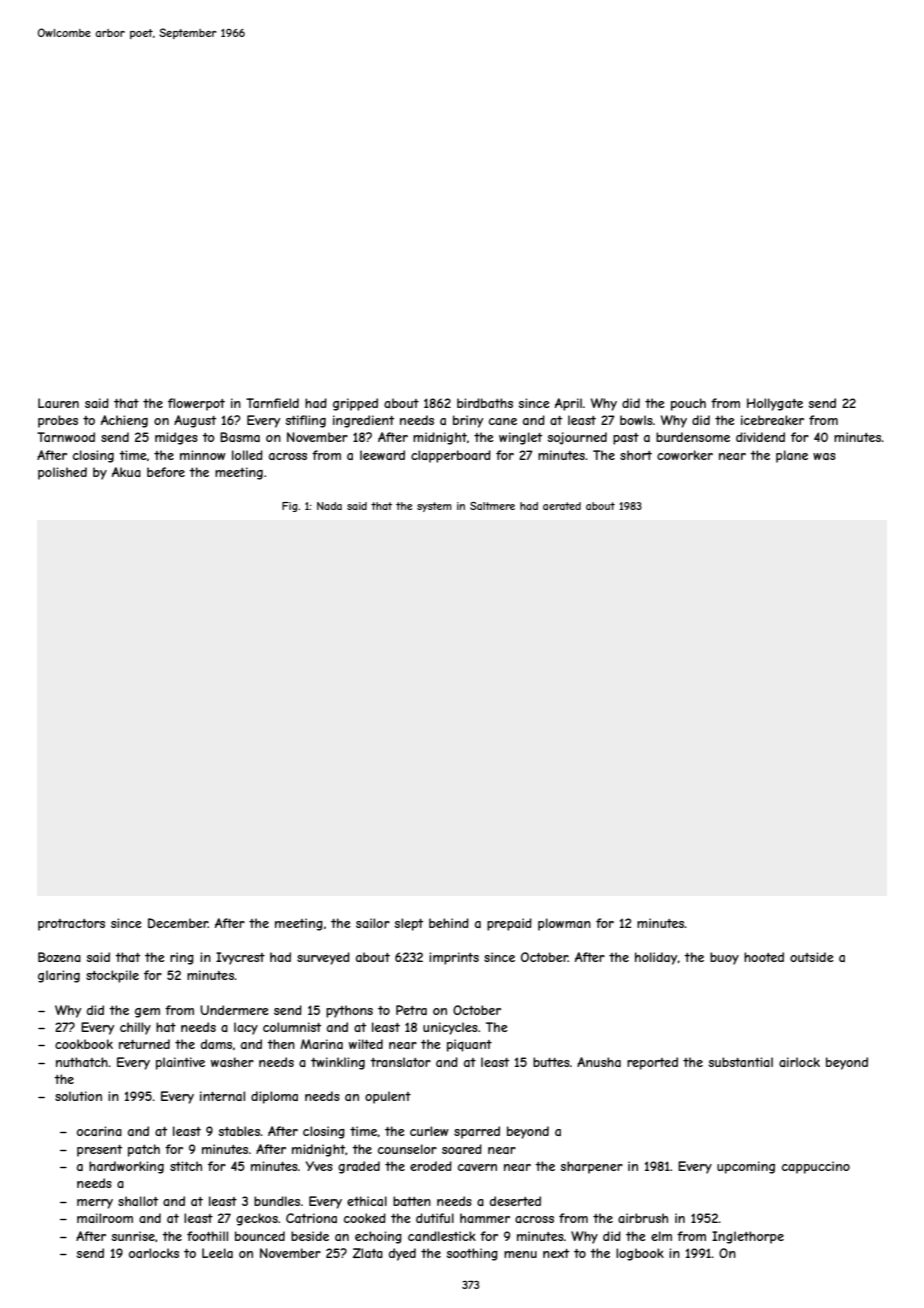  I want to click on behind, so click(449, 923).
